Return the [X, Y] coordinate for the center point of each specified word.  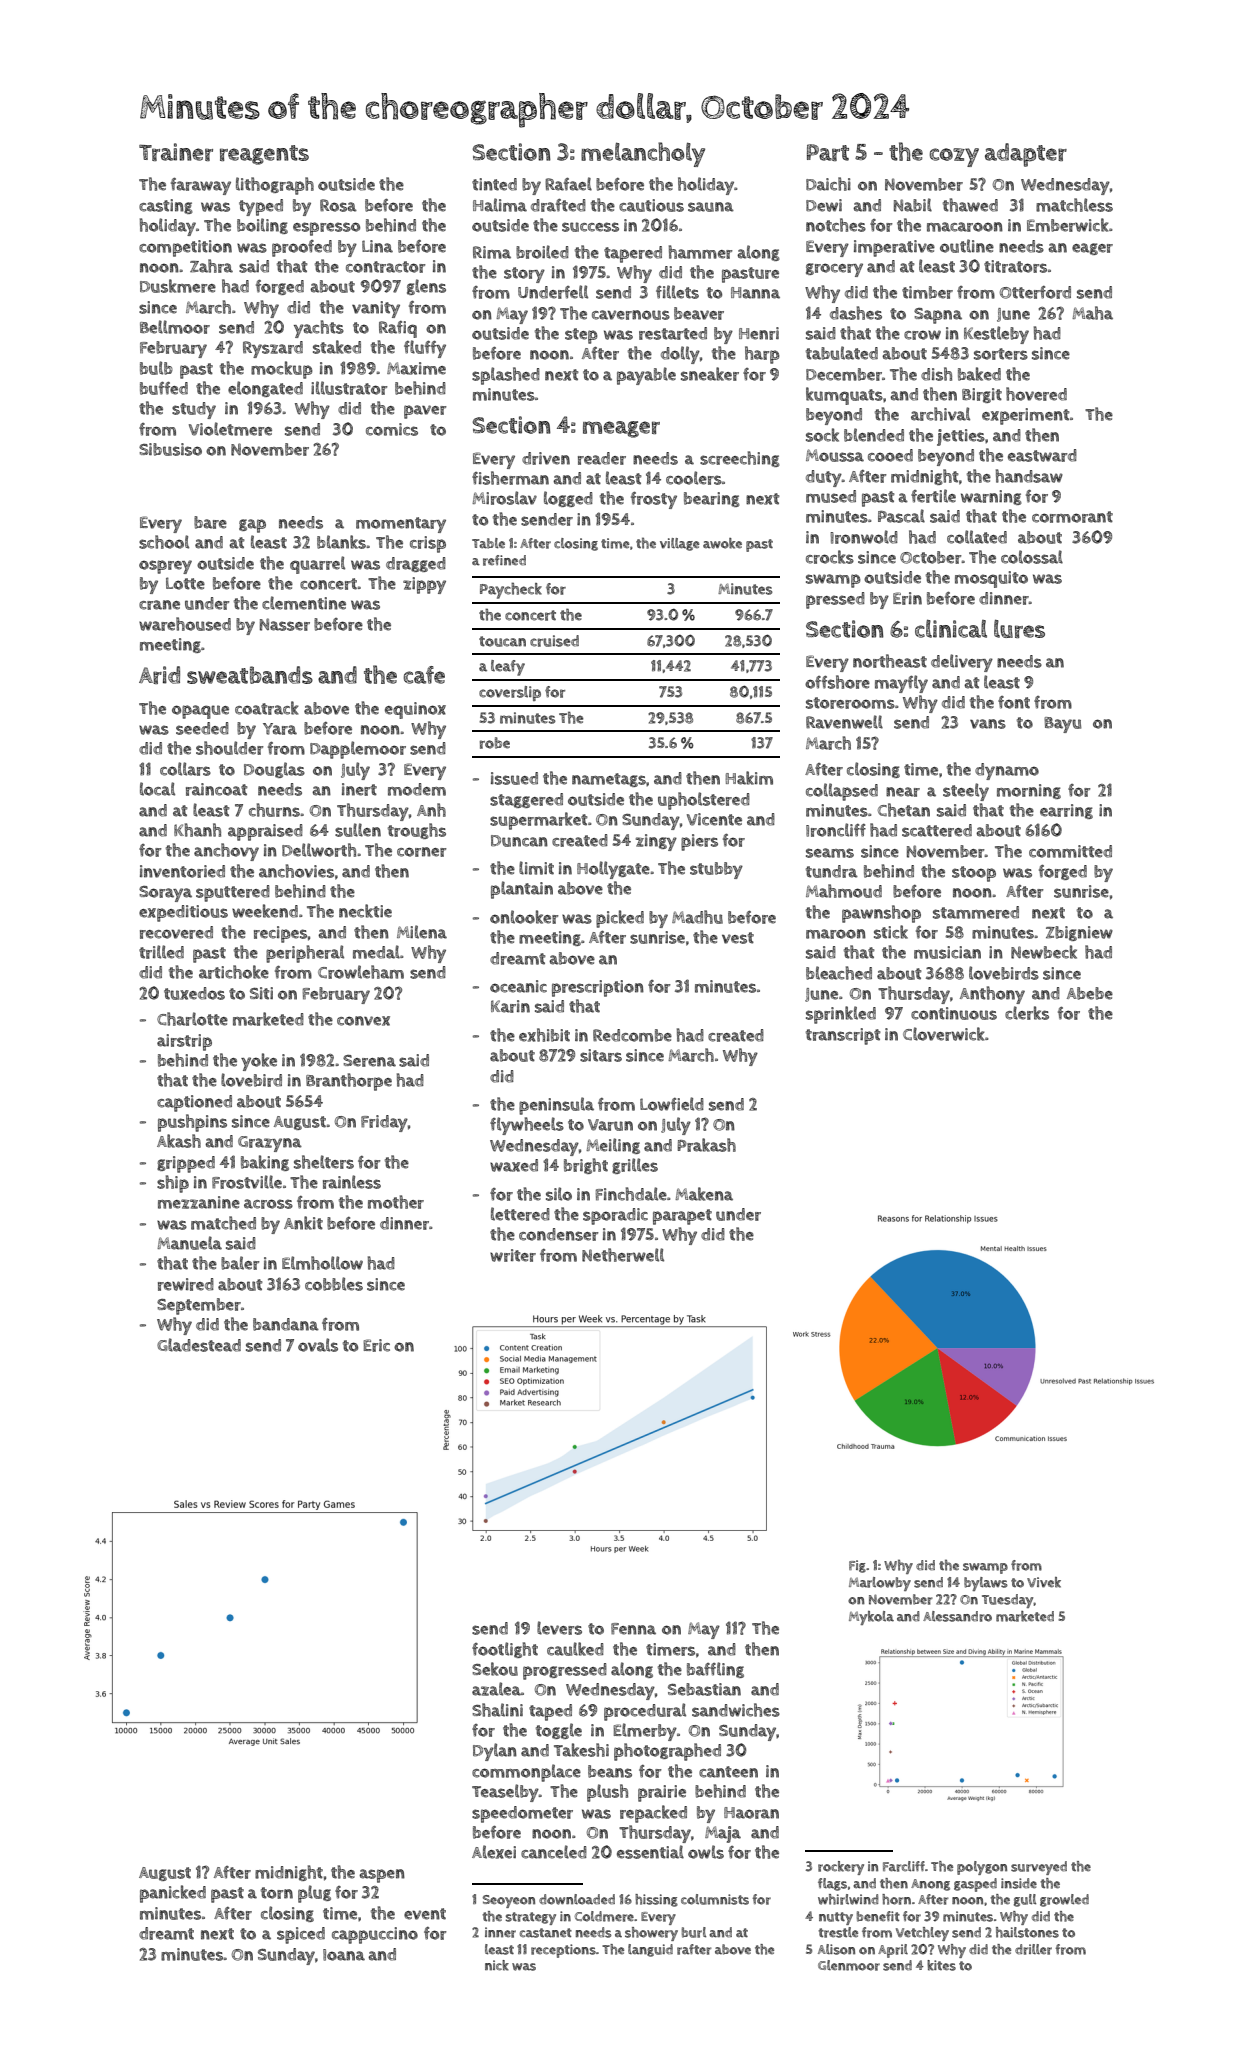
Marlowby [880, 1584]
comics [392, 429]
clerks [1027, 1013]
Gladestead [199, 1345]
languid [650, 1950]
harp [762, 355]
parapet [682, 1217]
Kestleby [996, 335]
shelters [324, 1162]
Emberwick [1068, 225]
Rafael [568, 184]
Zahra [211, 266]
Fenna [633, 1629]
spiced [301, 1935]
